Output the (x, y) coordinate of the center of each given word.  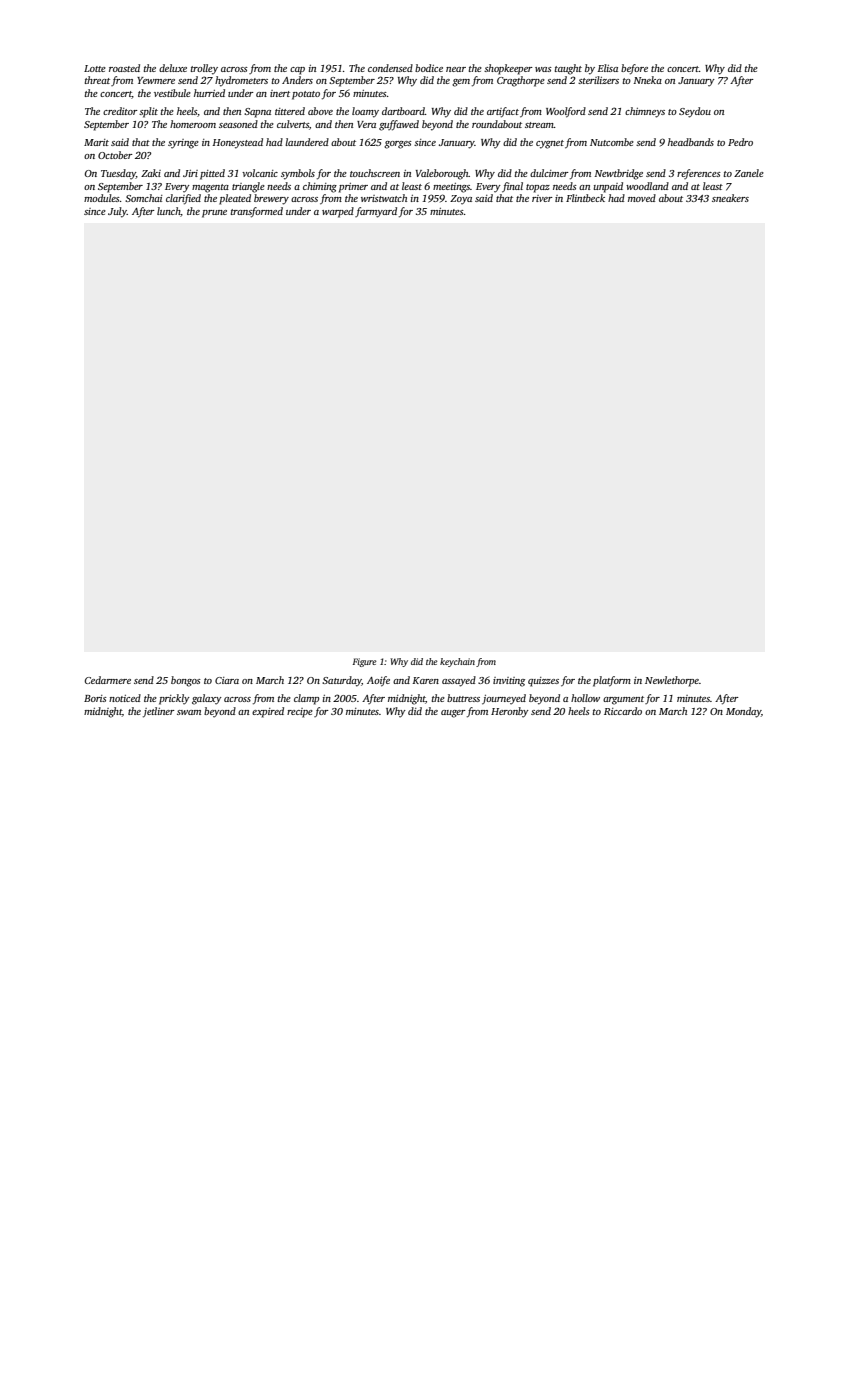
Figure (365, 662)
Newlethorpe (672, 681)
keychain (457, 662)
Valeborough (442, 174)
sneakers (730, 198)
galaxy (207, 699)
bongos (186, 681)
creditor (120, 111)
